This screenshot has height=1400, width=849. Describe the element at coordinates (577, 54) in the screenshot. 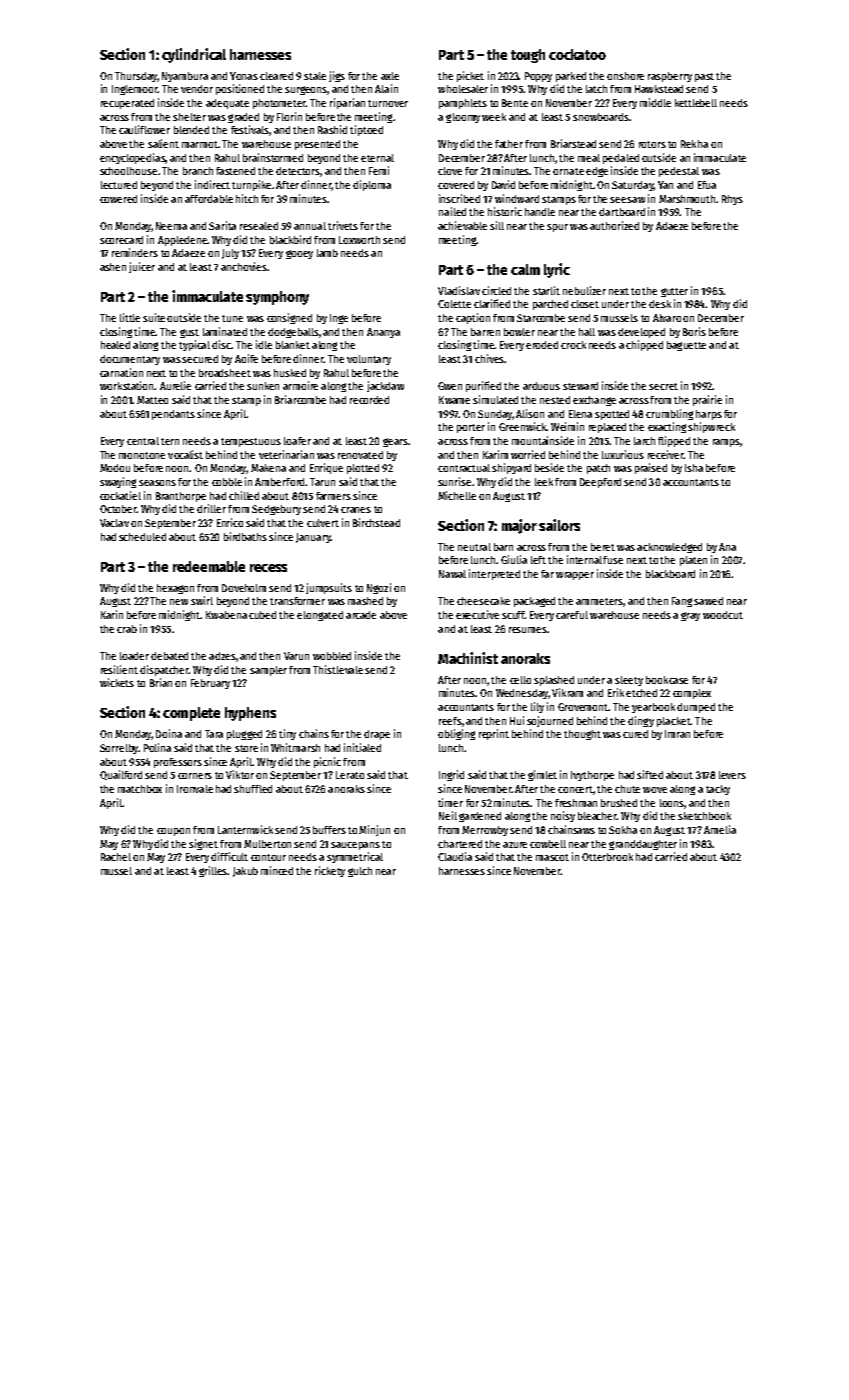

I see `cockatoo` at that location.
